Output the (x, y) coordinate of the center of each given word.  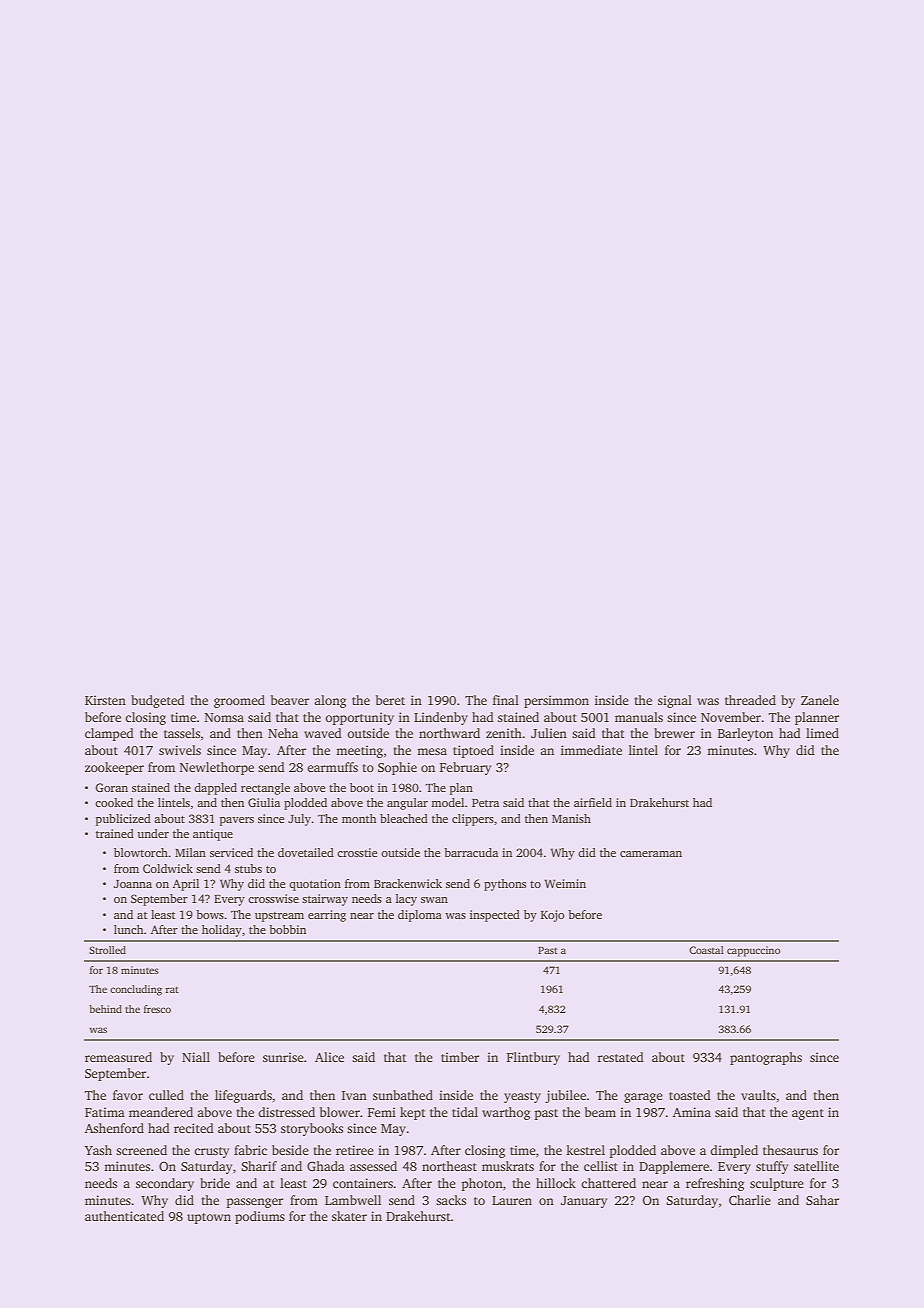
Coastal (706, 950)
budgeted (158, 701)
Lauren (512, 1200)
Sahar (822, 1200)
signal (675, 701)
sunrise (283, 1057)
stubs (248, 868)
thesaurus (790, 1150)
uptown (209, 1218)
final (506, 700)
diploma (420, 916)
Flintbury (533, 1058)
